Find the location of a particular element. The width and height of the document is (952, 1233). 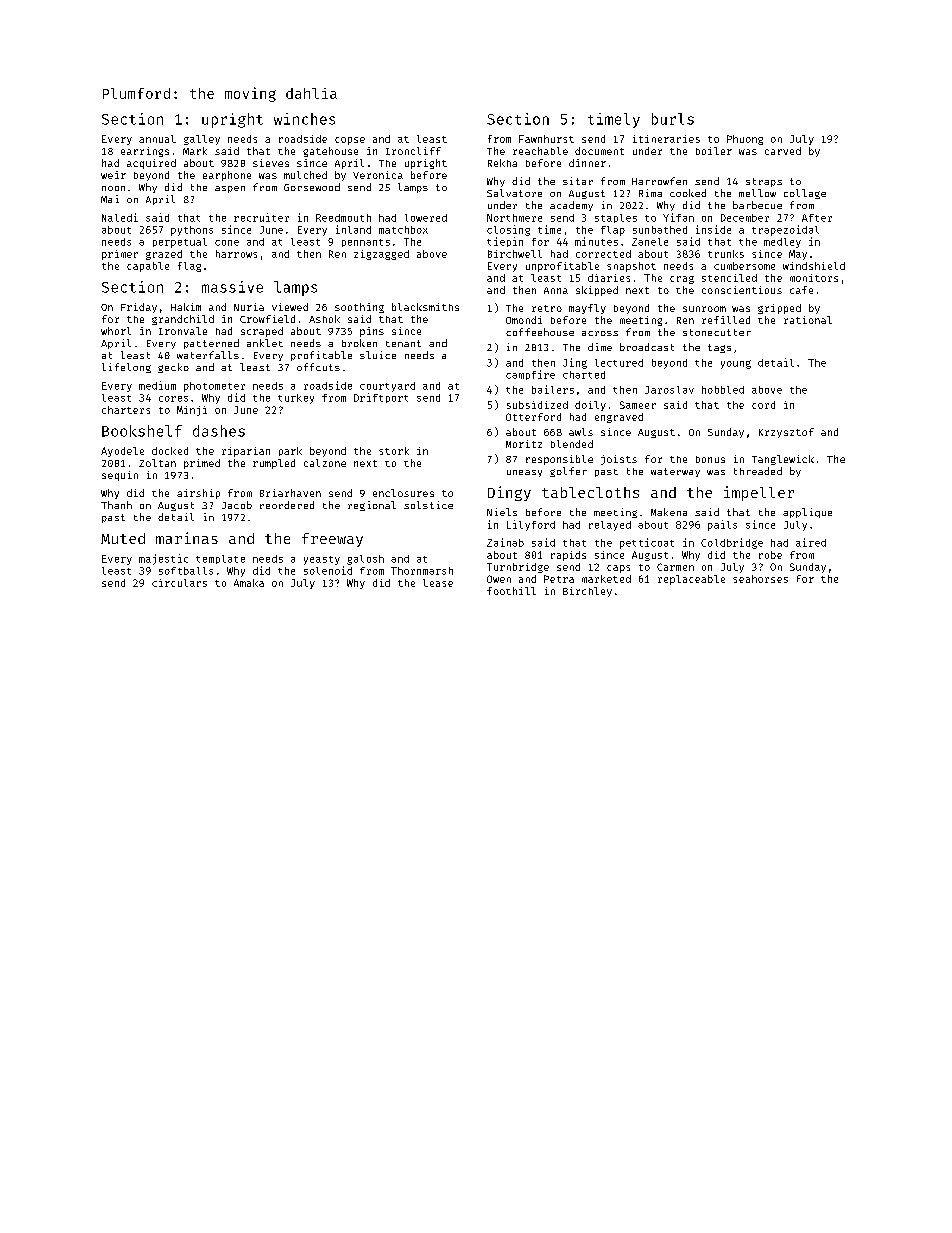

earrings is located at coordinates (145, 152).
